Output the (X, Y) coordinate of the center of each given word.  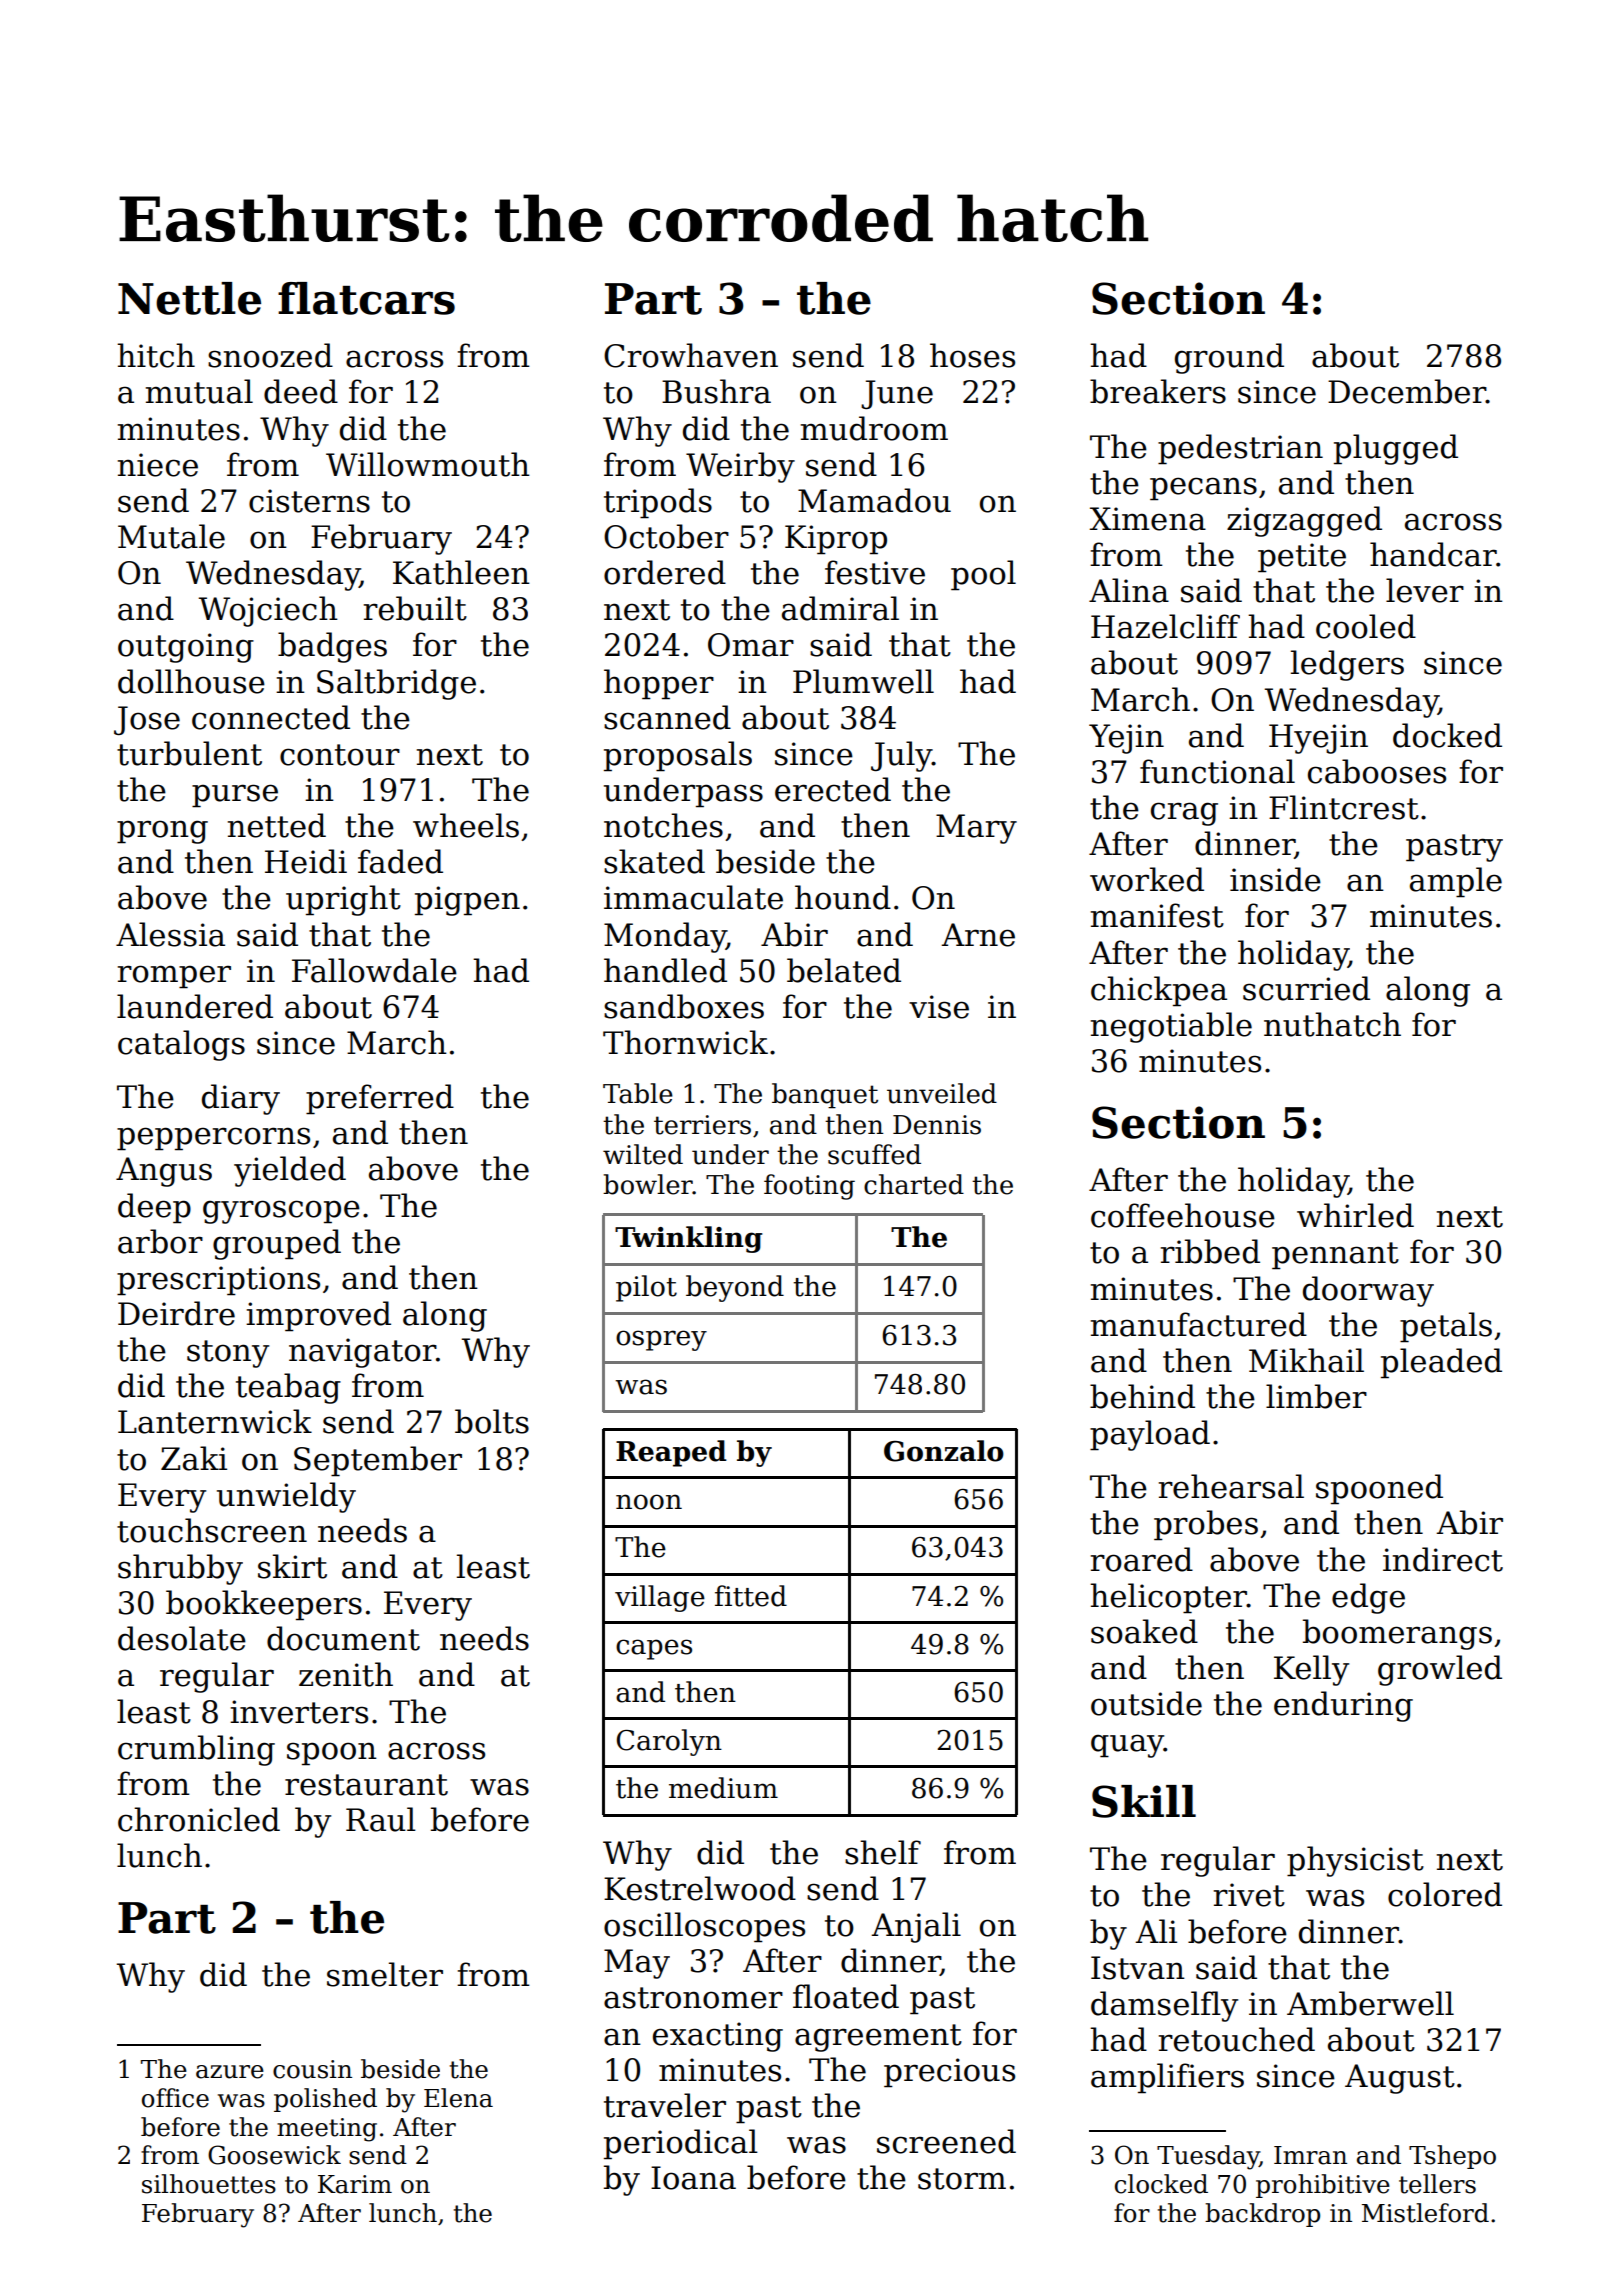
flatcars (366, 298)
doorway (1368, 1291)
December (1407, 391)
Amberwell (1370, 2003)
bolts (492, 1421)
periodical (681, 2144)
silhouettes (209, 2184)
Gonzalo (944, 1451)
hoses (972, 355)
